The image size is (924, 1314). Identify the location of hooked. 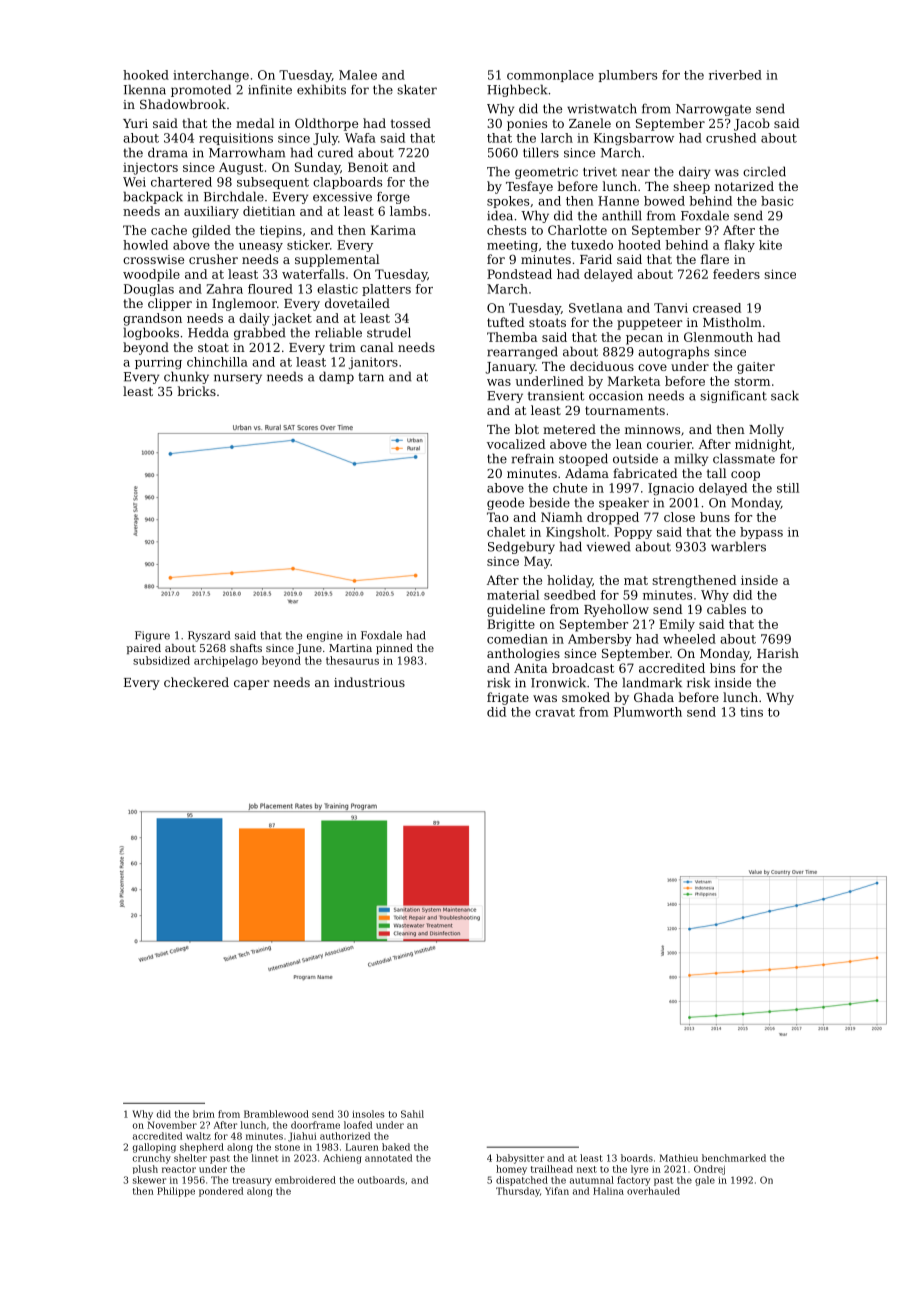
(146, 75).
